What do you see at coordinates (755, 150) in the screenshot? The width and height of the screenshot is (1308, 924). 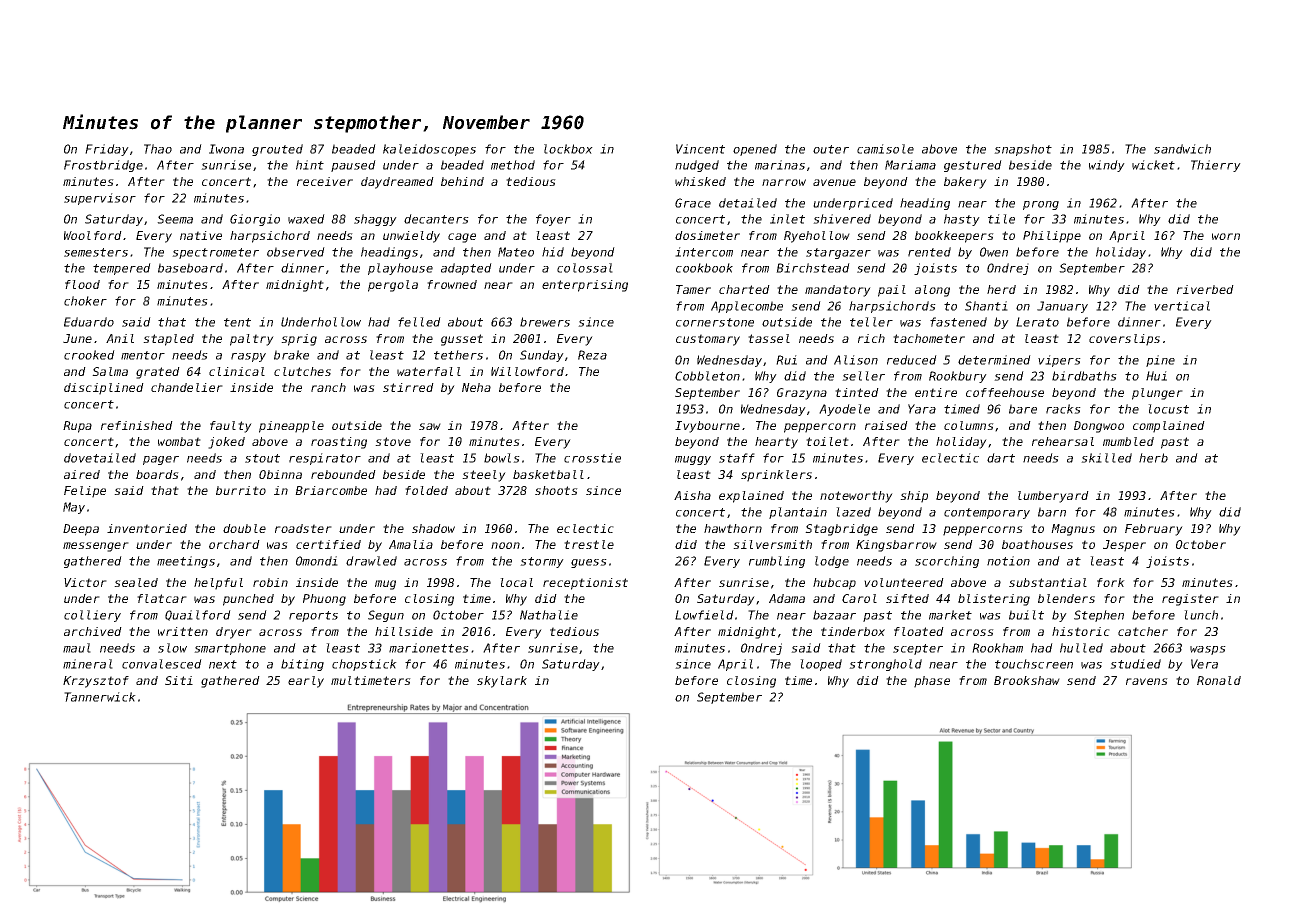 I see `opened` at bounding box center [755, 150].
